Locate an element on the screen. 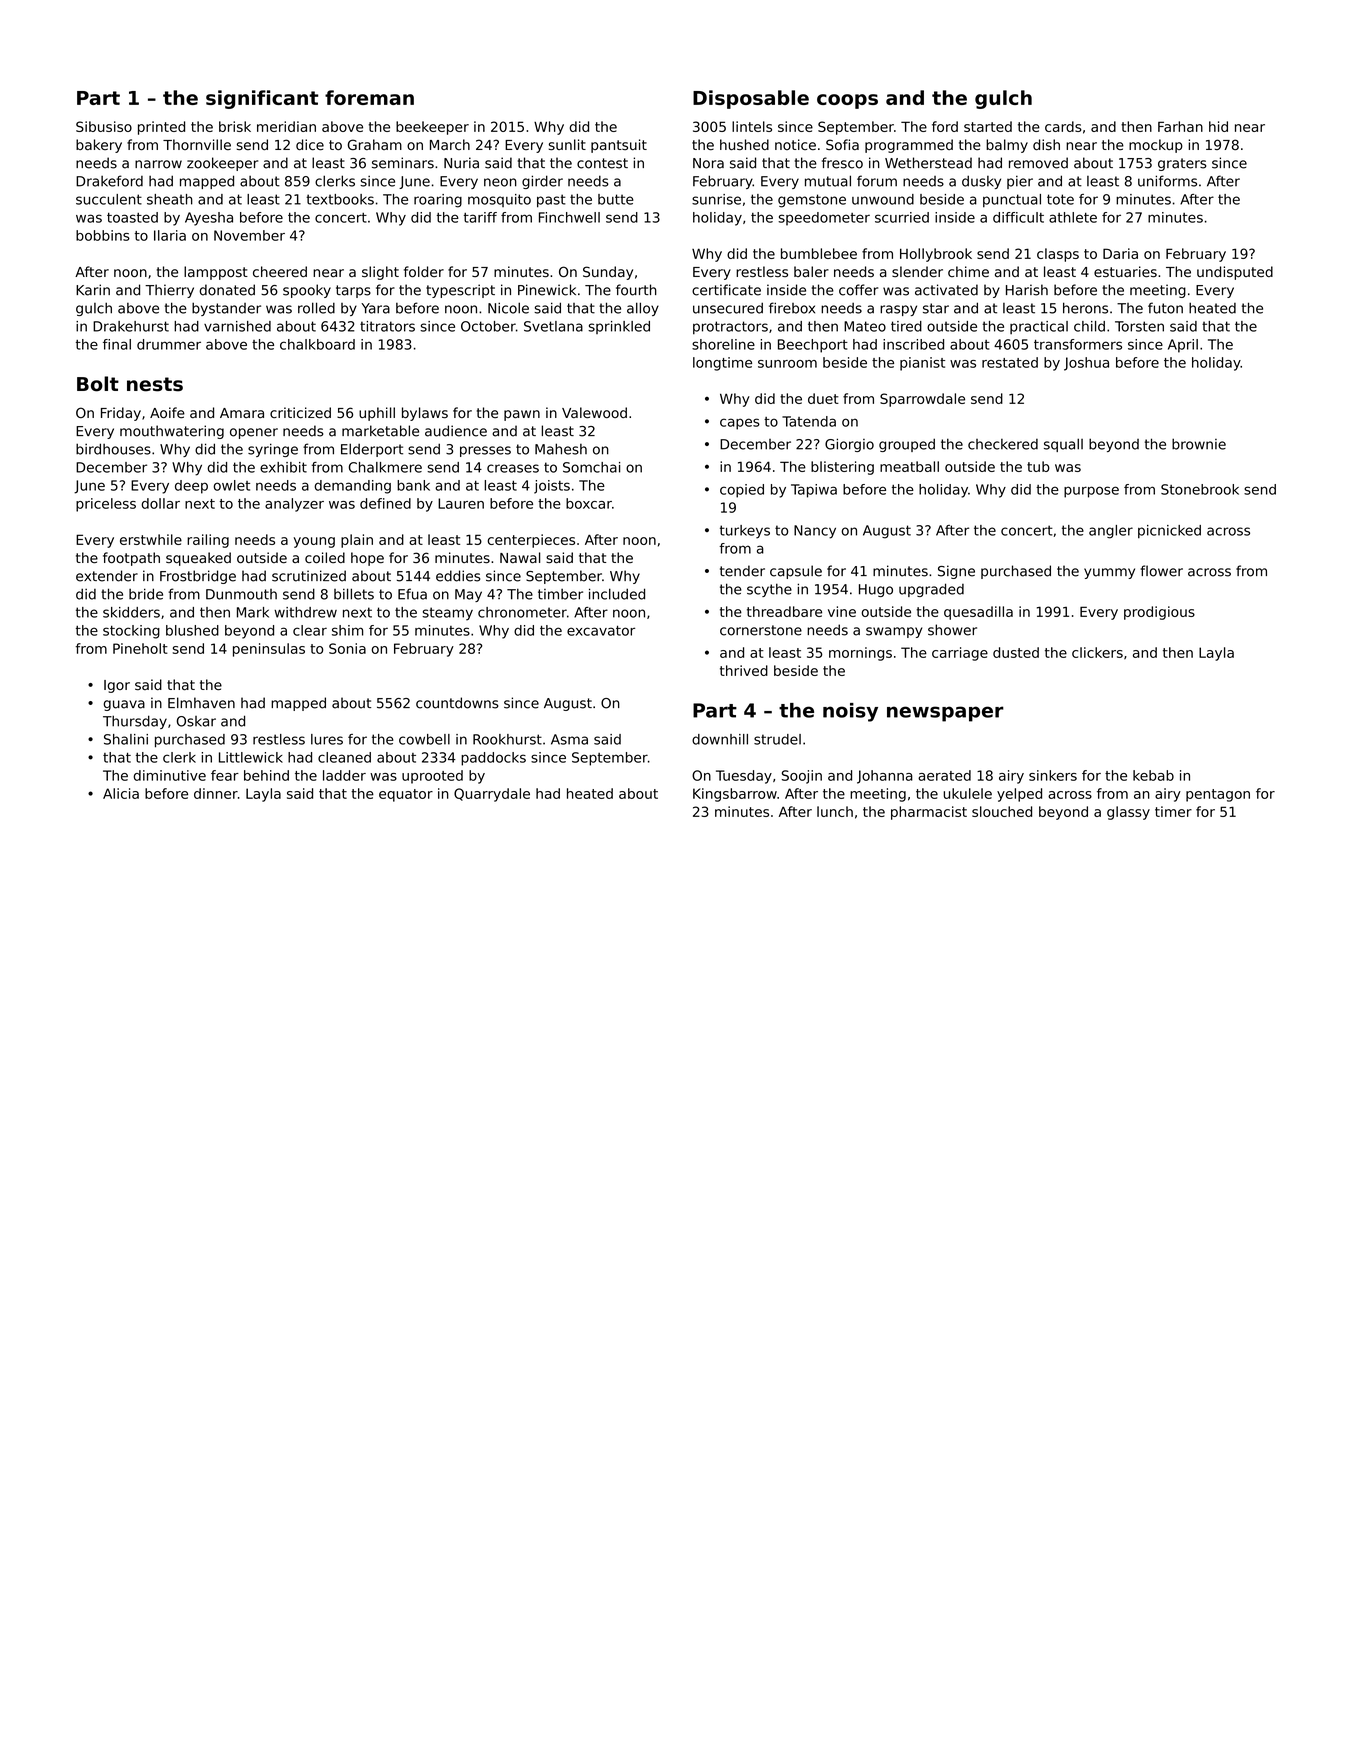 The height and width of the screenshot is (1754, 1355). thrived is located at coordinates (744, 670).
